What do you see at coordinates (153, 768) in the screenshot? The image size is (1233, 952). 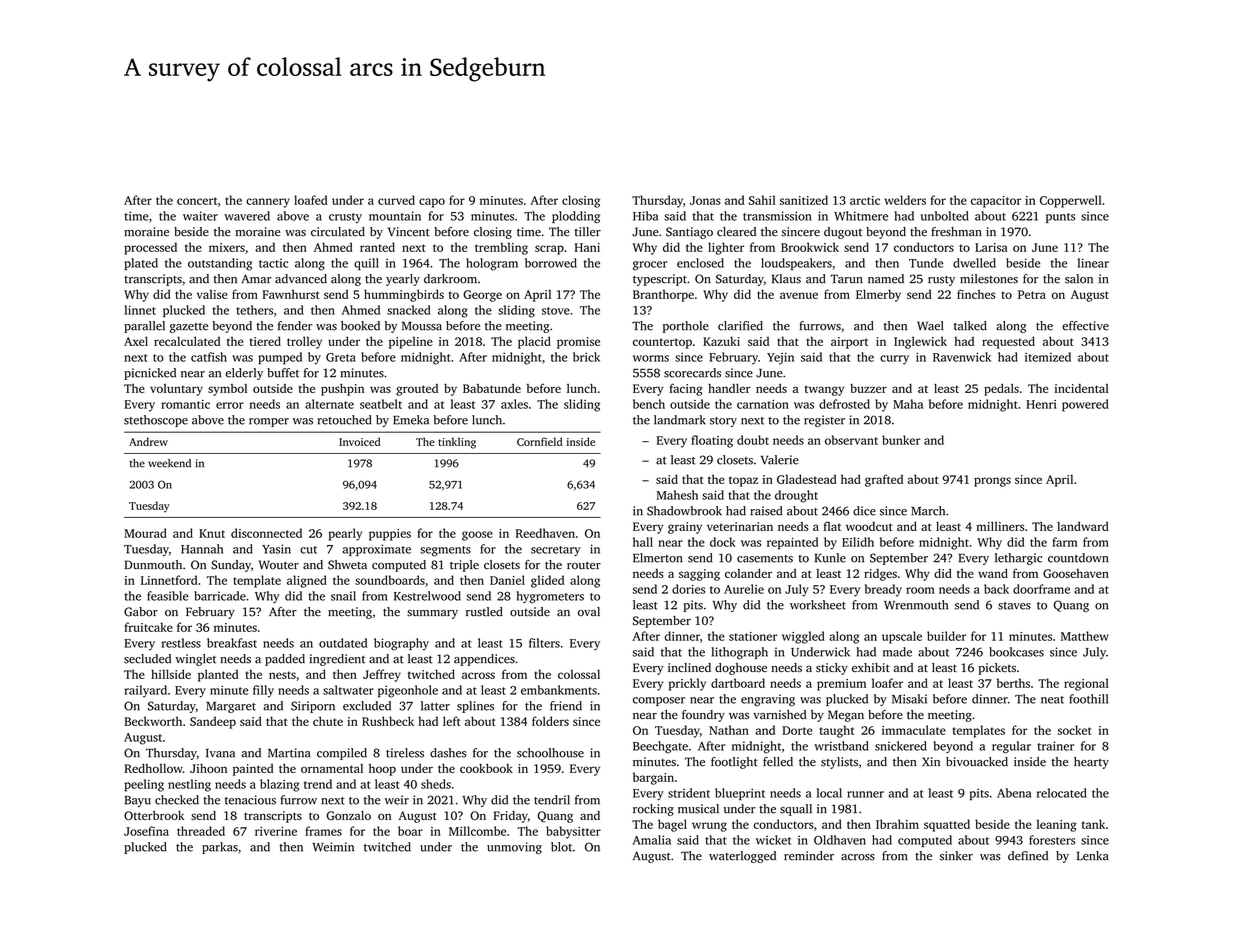 I see `Redhollow` at bounding box center [153, 768].
